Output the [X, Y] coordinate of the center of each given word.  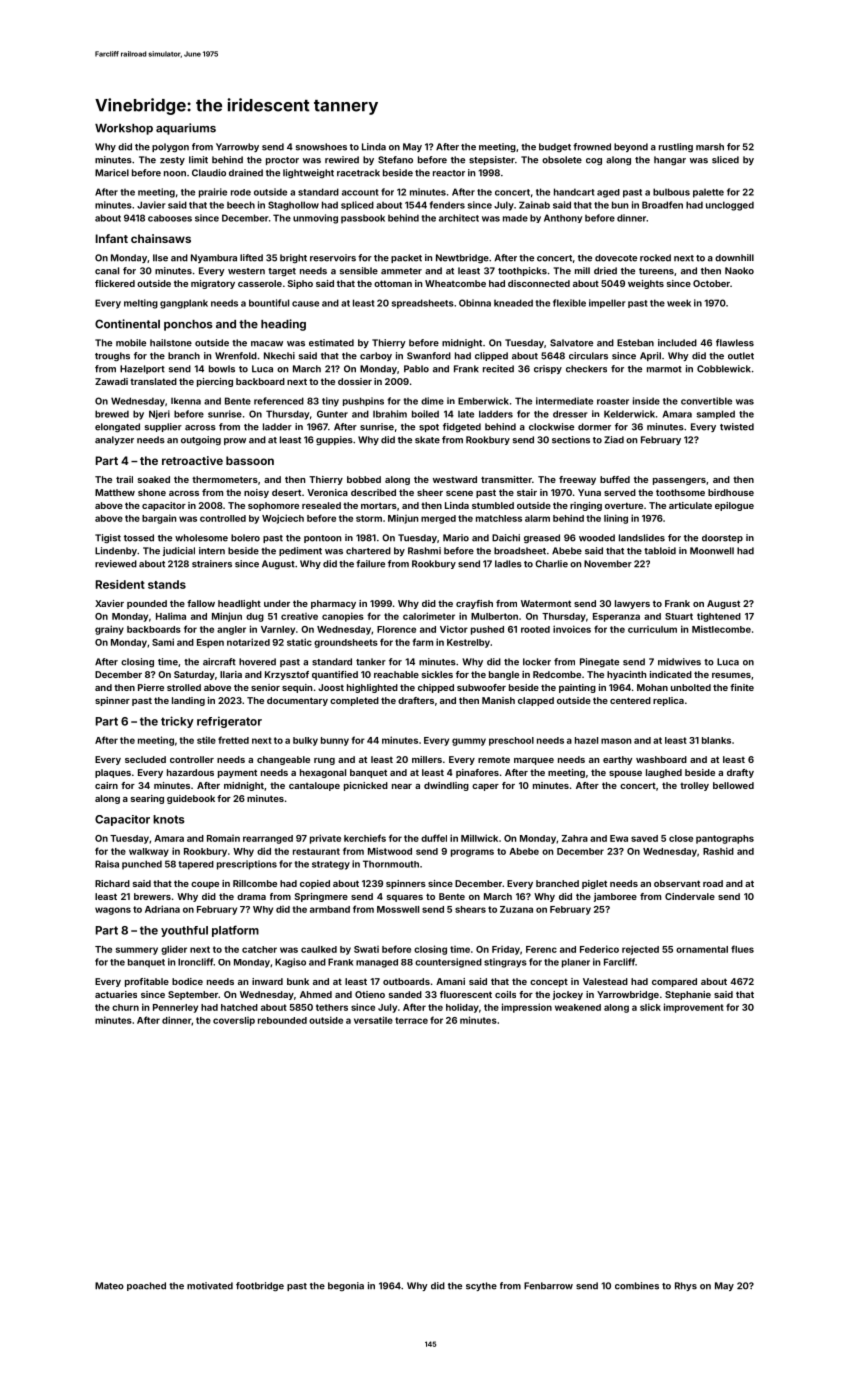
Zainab [534, 205]
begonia [346, 1286]
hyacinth [626, 675]
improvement [694, 1008]
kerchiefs [365, 838]
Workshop [124, 129]
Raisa [107, 864]
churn [125, 1007]
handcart [574, 192]
